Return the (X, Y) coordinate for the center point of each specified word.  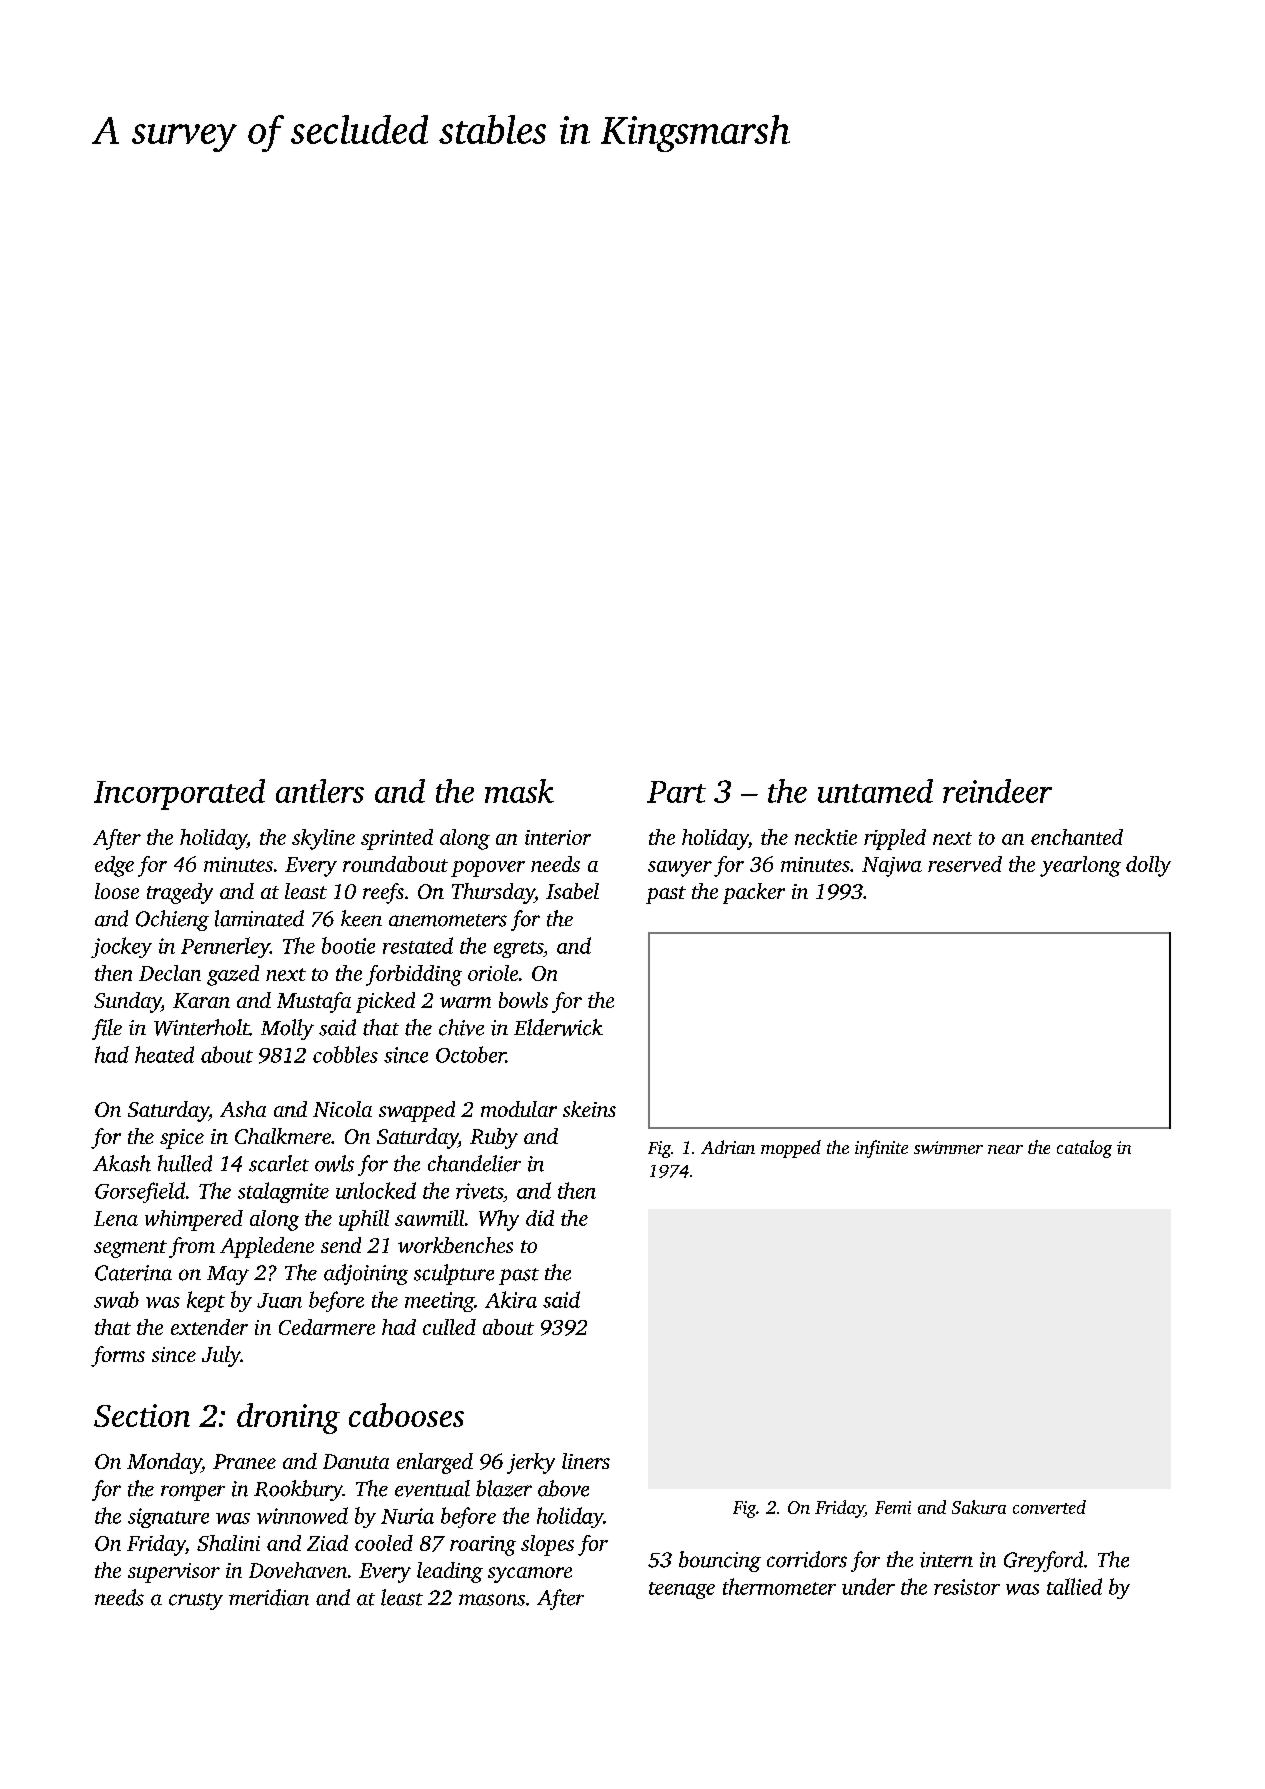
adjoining (366, 1274)
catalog (1084, 1149)
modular (519, 1109)
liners (586, 1461)
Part (676, 792)
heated (164, 1054)
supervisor (174, 1573)
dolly (1148, 866)
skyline (323, 839)
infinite (881, 1149)
